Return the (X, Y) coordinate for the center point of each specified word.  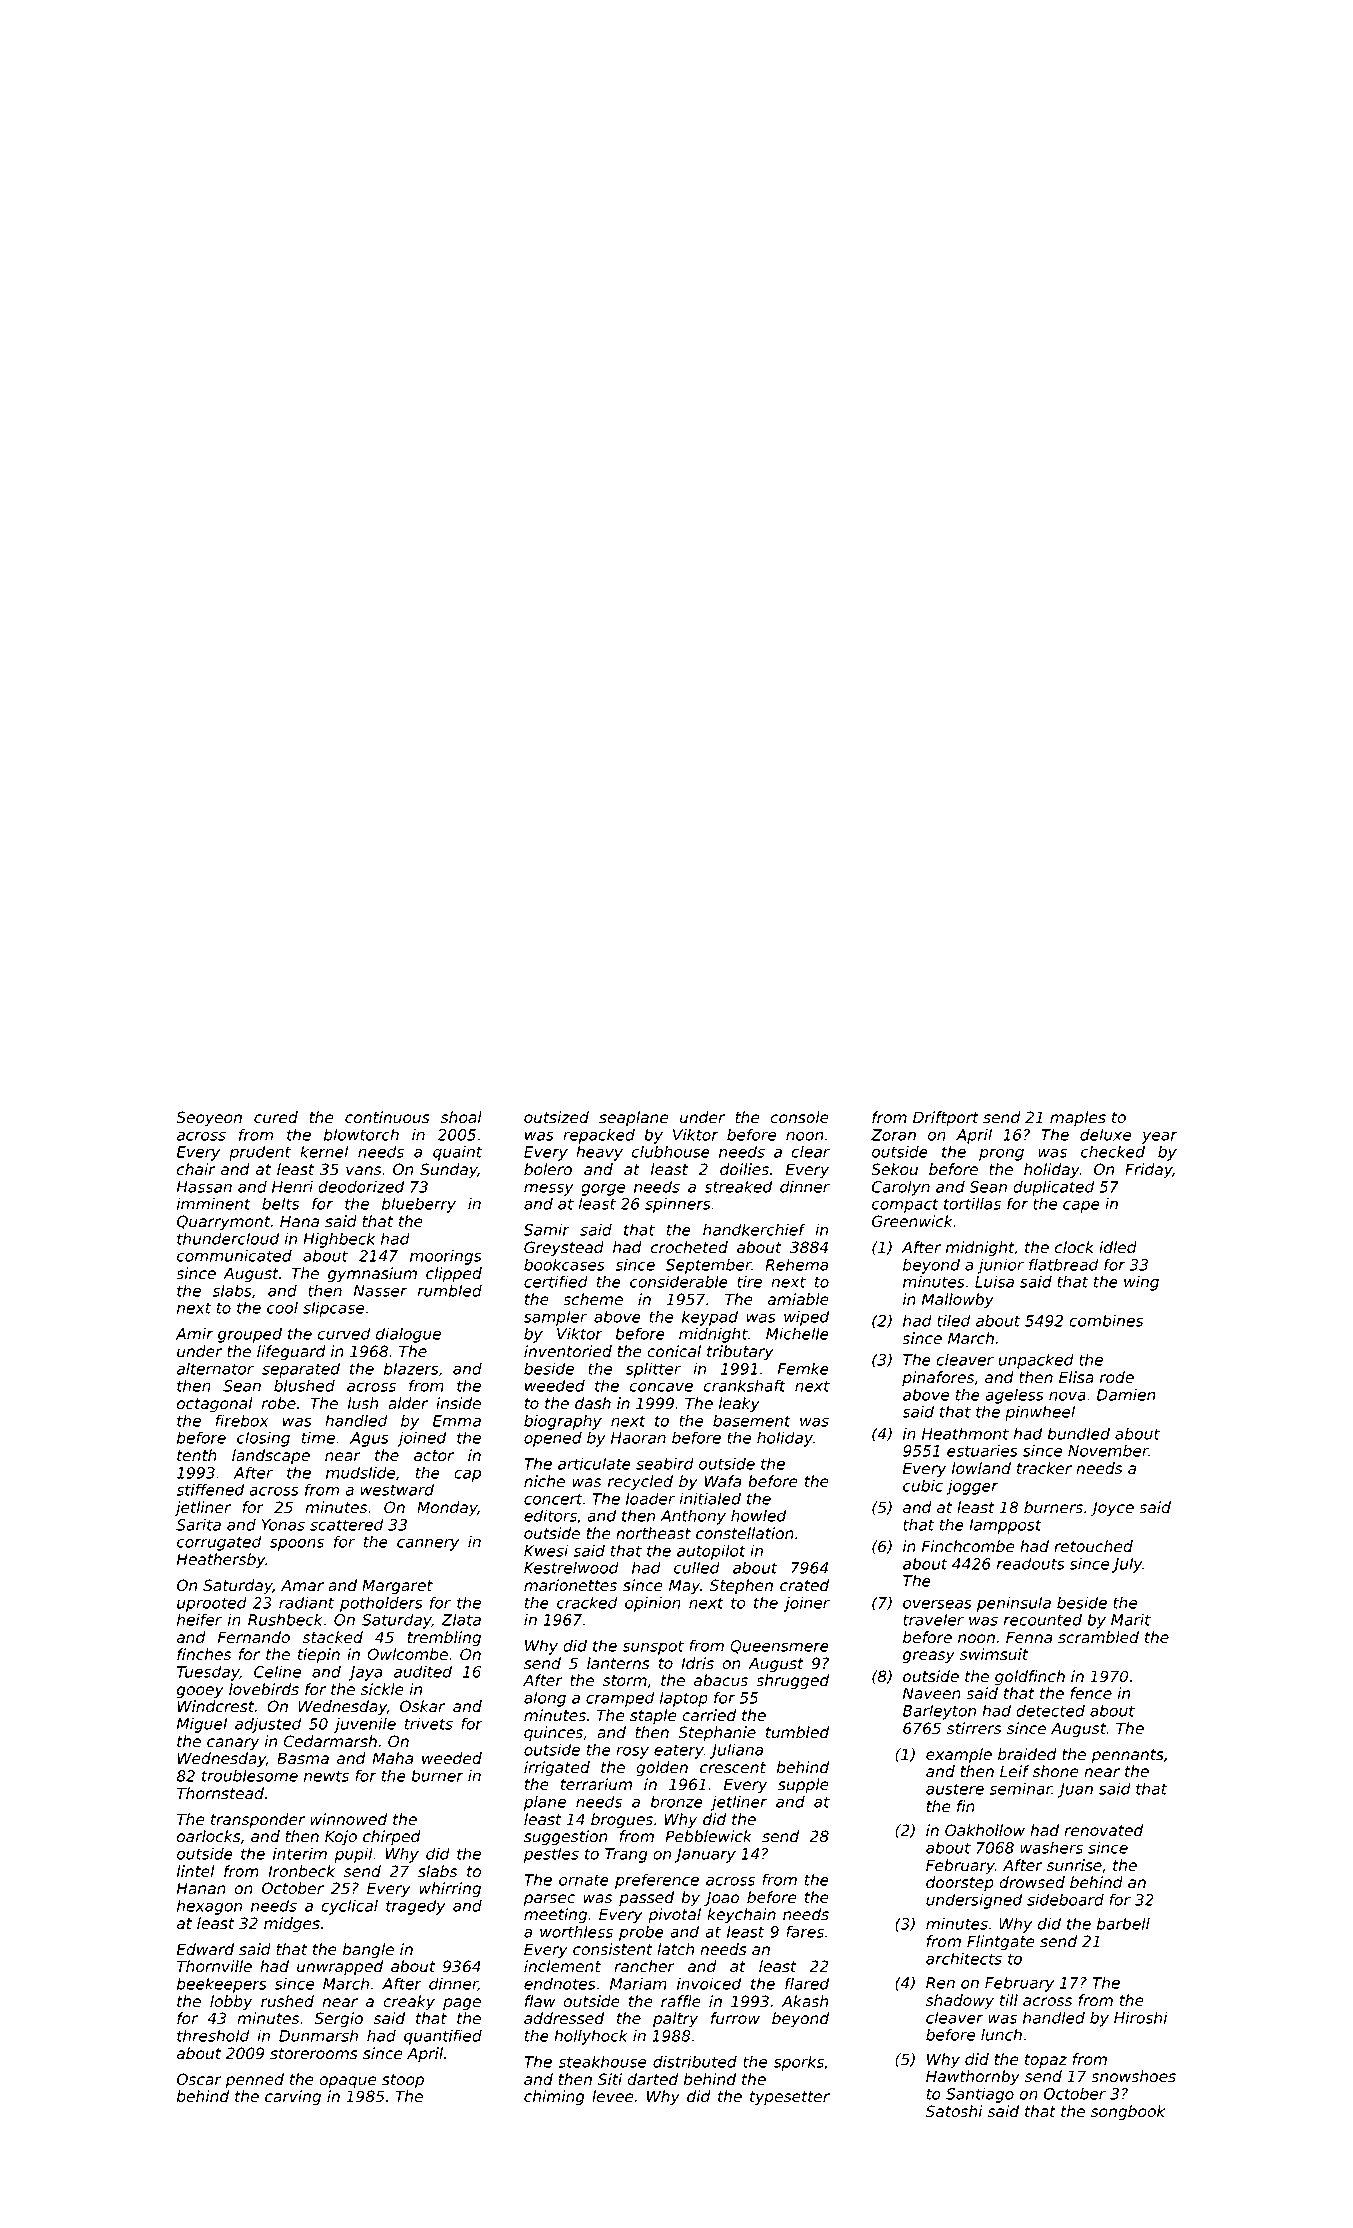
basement (752, 1420)
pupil (353, 1855)
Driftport (946, 1118)
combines (1106, 1320)
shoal (461, 1117)
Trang (626, 1855)
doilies (744, 1169)
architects (964, 1958)
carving (293, 2097)
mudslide (360, 1472)
